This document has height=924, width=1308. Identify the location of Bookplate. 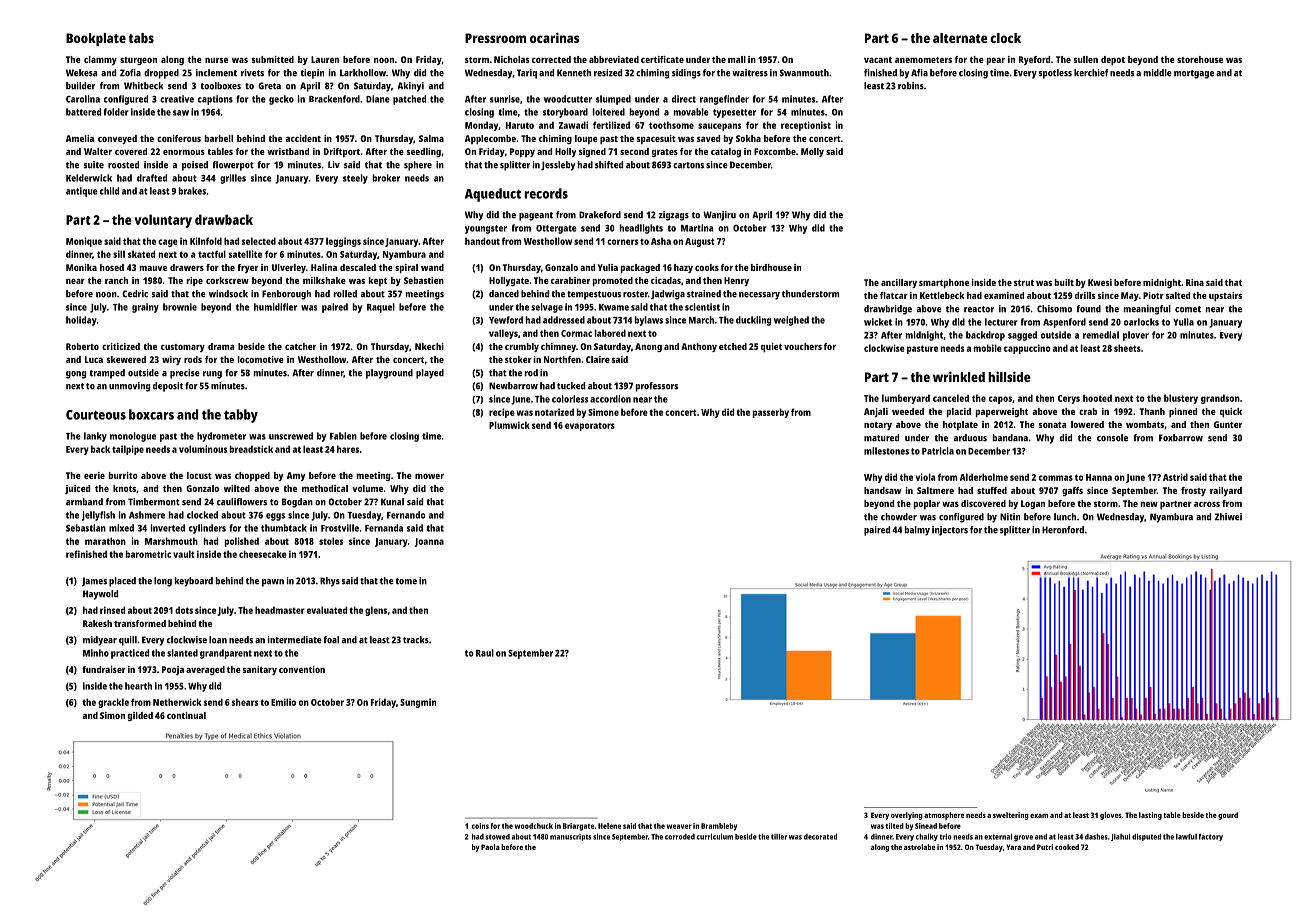
(96, 39).
